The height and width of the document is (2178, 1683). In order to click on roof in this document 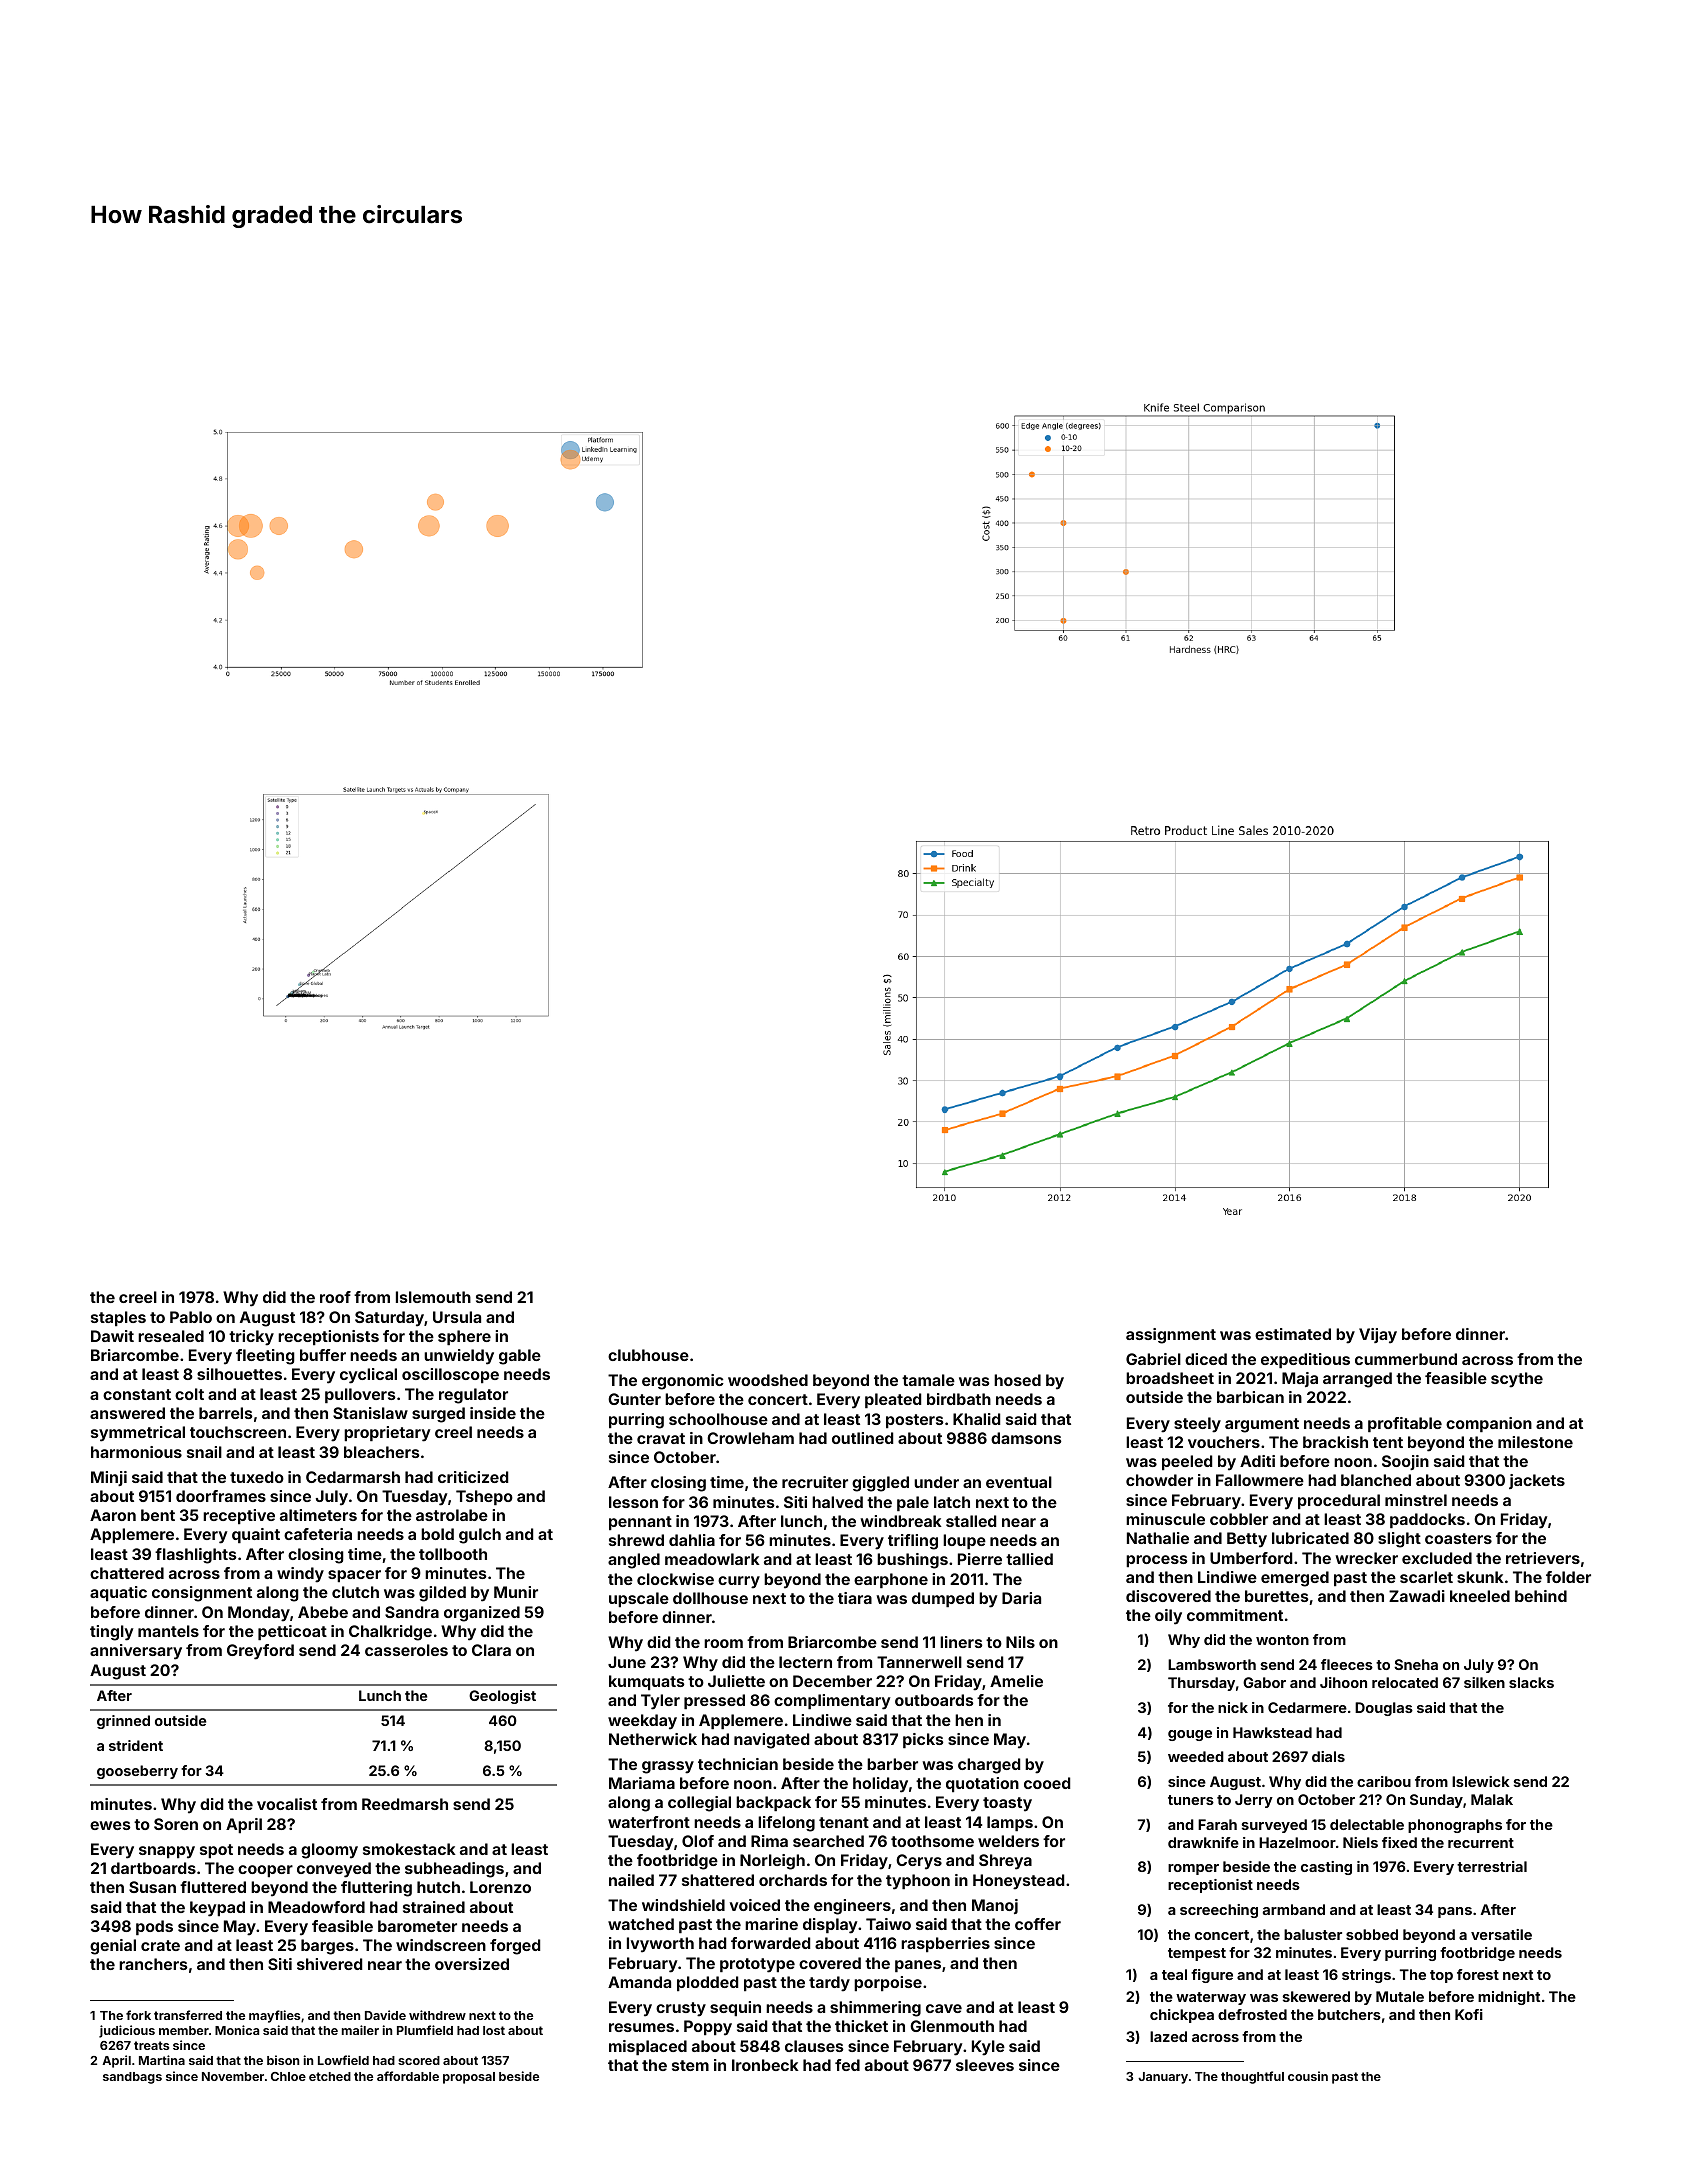, I will do `click(335, 1297)`.
